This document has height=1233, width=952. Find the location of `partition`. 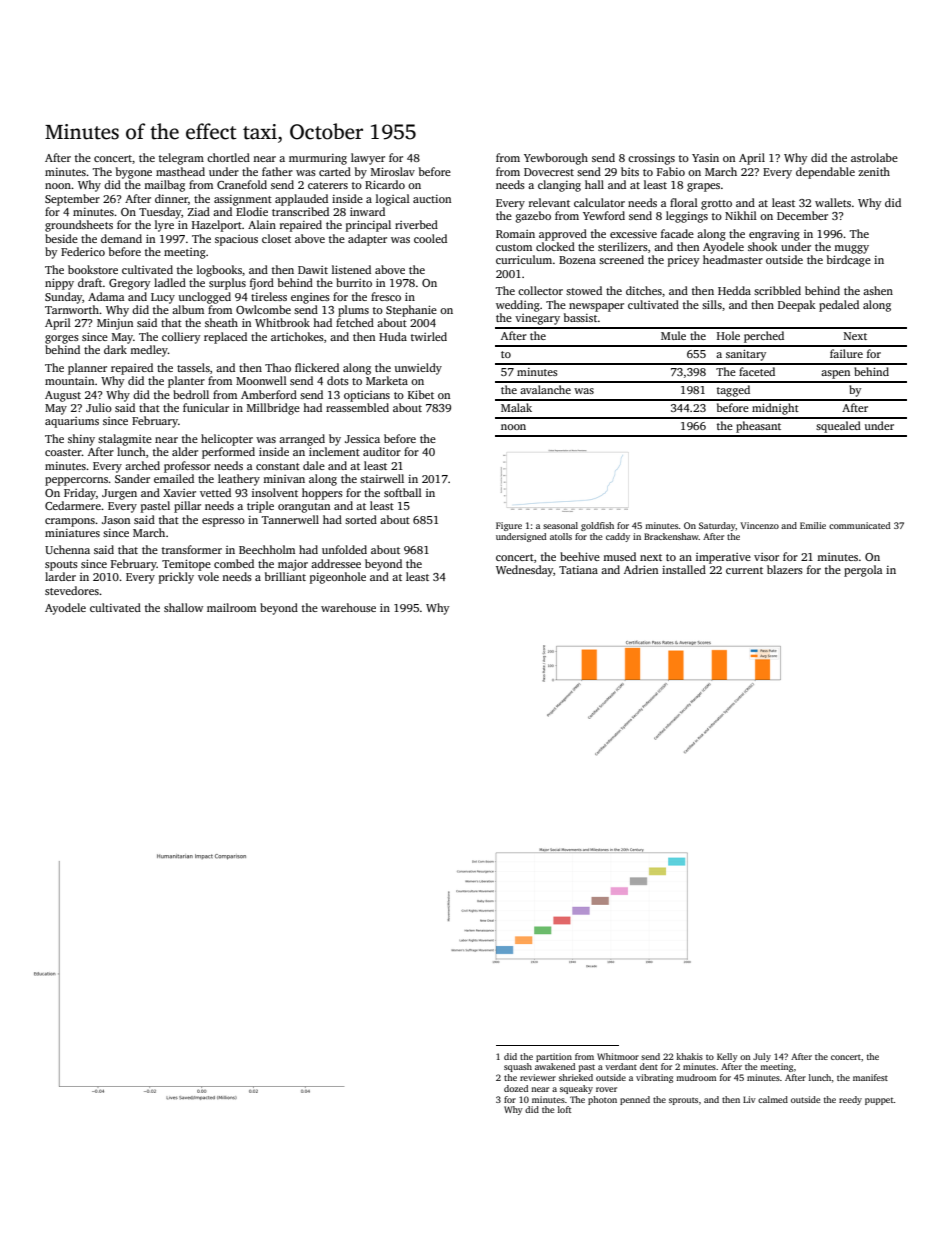

partition is located at coordinates (554, 1057).
